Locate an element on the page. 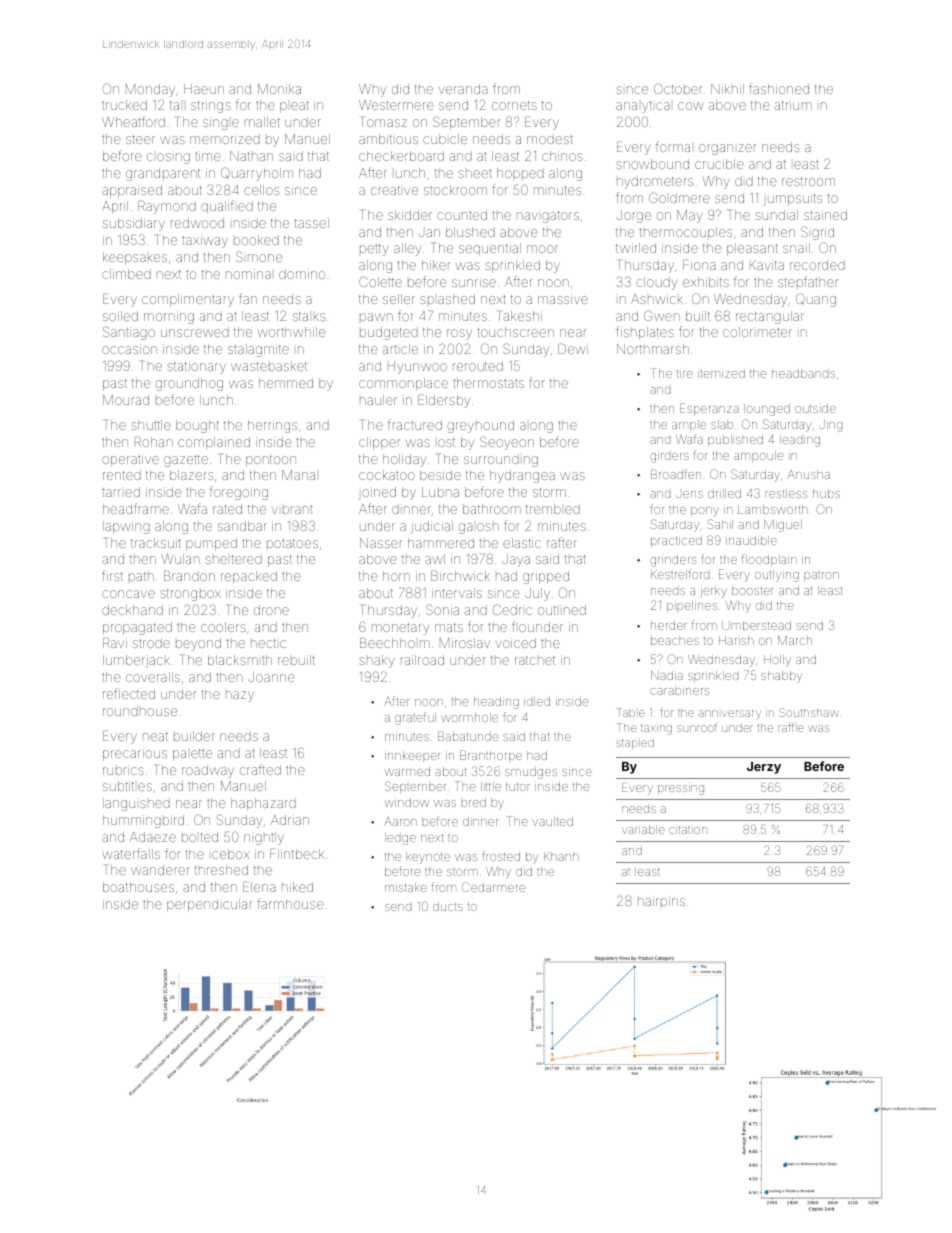  recorded is located at coordinates (817, 265).
